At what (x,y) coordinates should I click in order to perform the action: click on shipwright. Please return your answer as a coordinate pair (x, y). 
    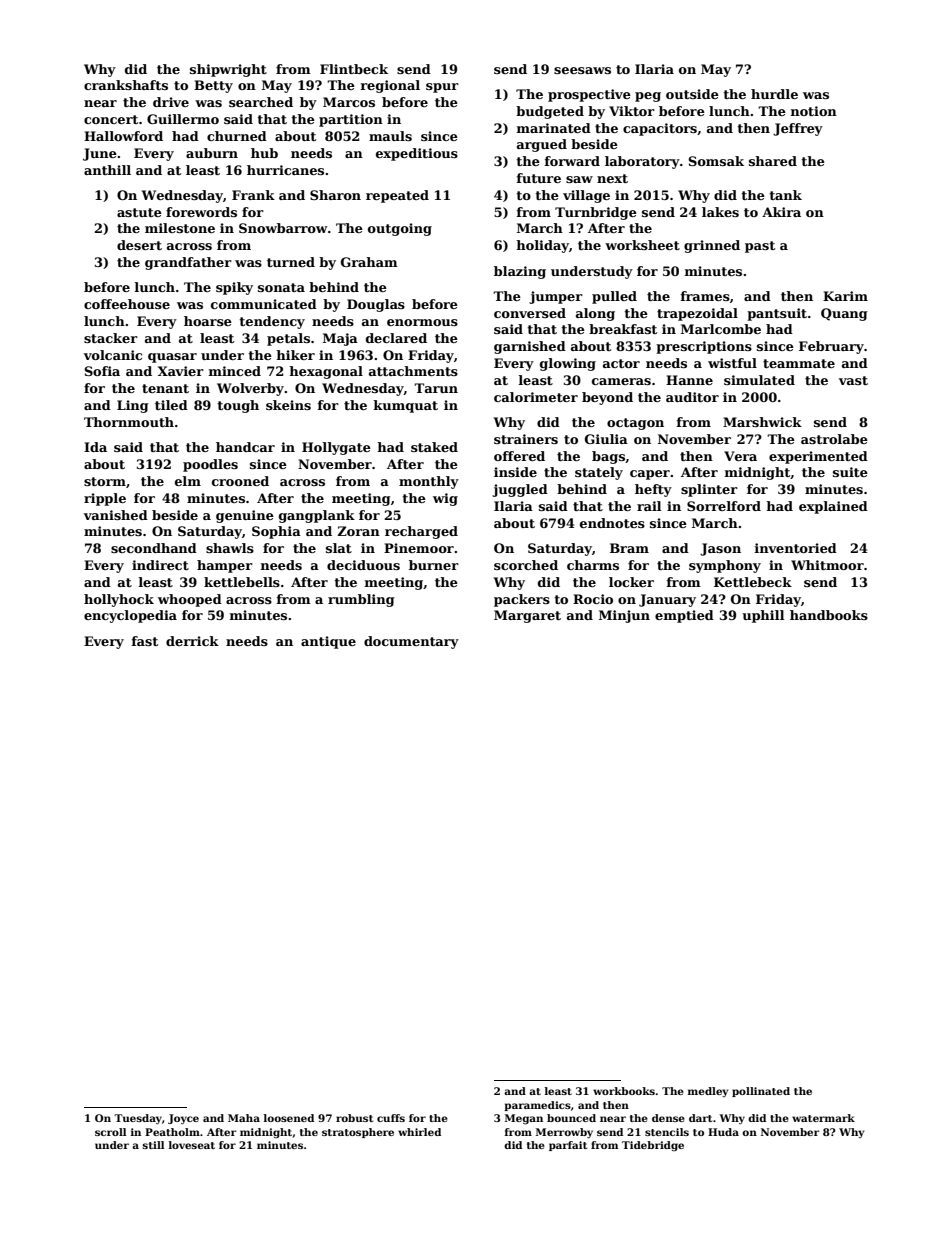
    Looking at the image, I should click on (228, 70).
